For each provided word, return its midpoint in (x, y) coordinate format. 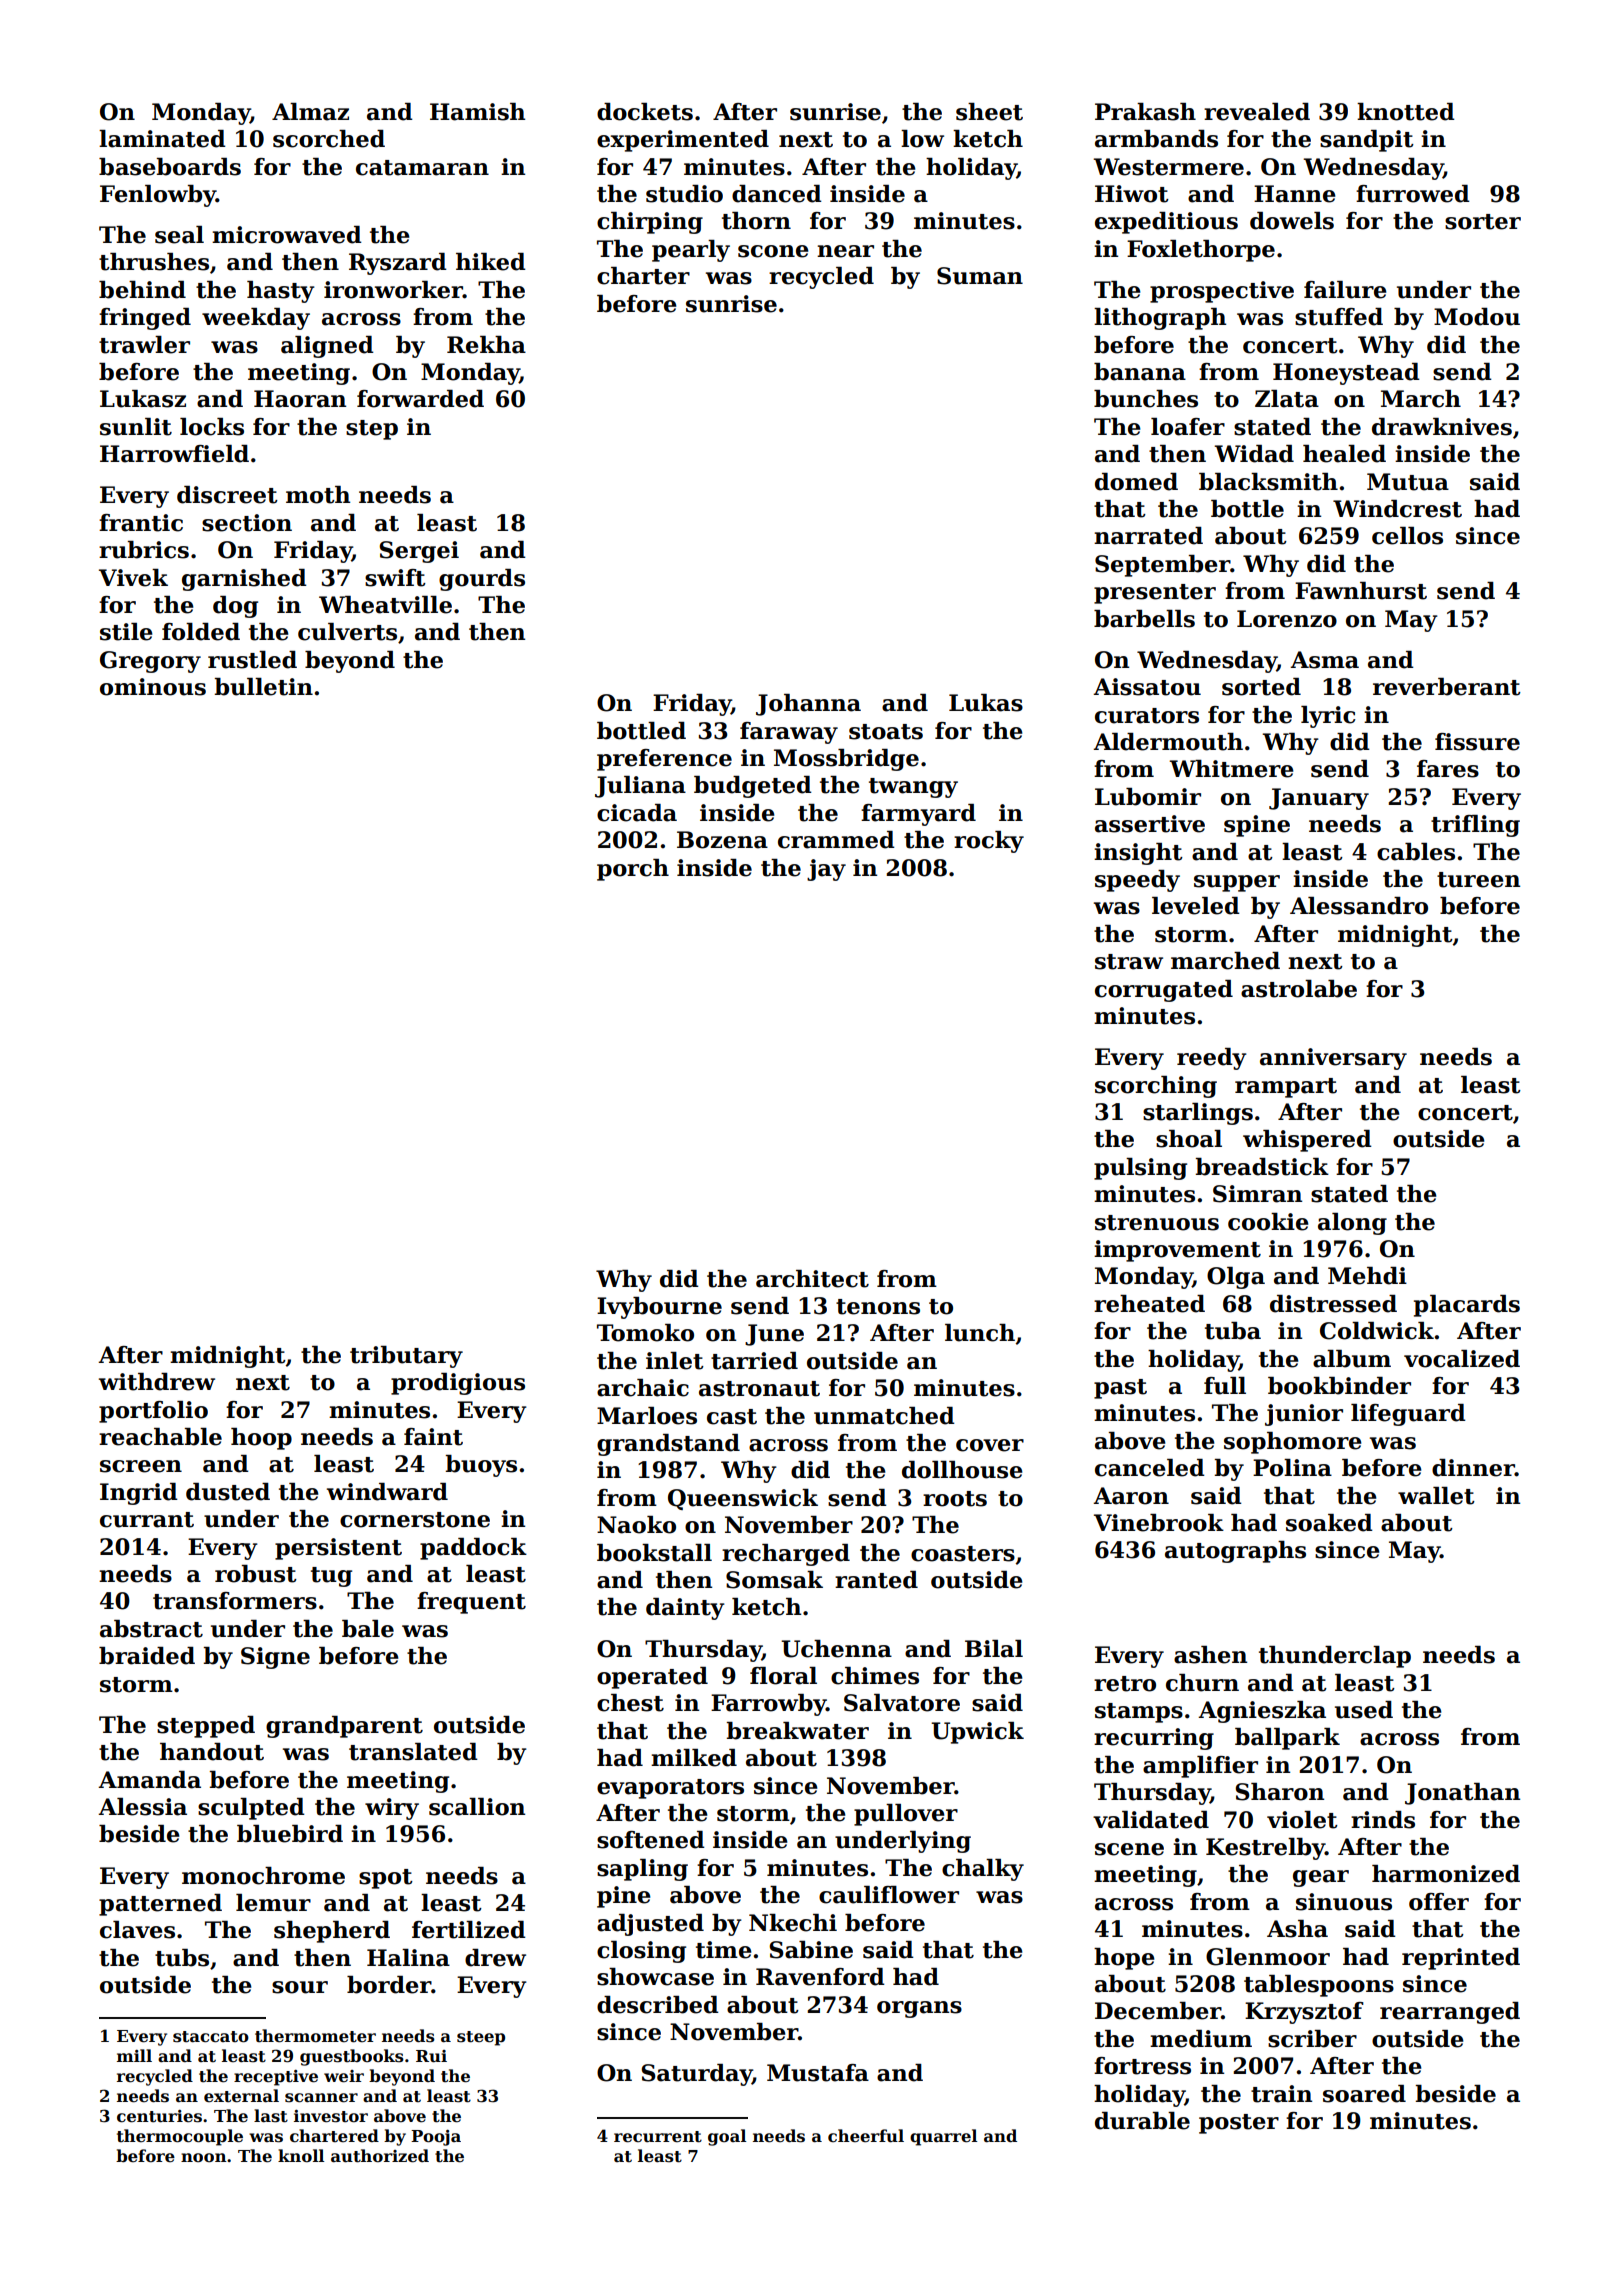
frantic (141, 523)
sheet (989, 112)
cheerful (866, 2136)
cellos (1407, 536)
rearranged (1450, 2013)
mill (134, 2055)
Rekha (486, 345)
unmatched (884, 1416)
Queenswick (743, 1499)
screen (141, 1466)
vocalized (1462, 1359)
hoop (261, 1439)
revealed (1257, 112)
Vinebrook (1159, 1523)
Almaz (310, 112)
